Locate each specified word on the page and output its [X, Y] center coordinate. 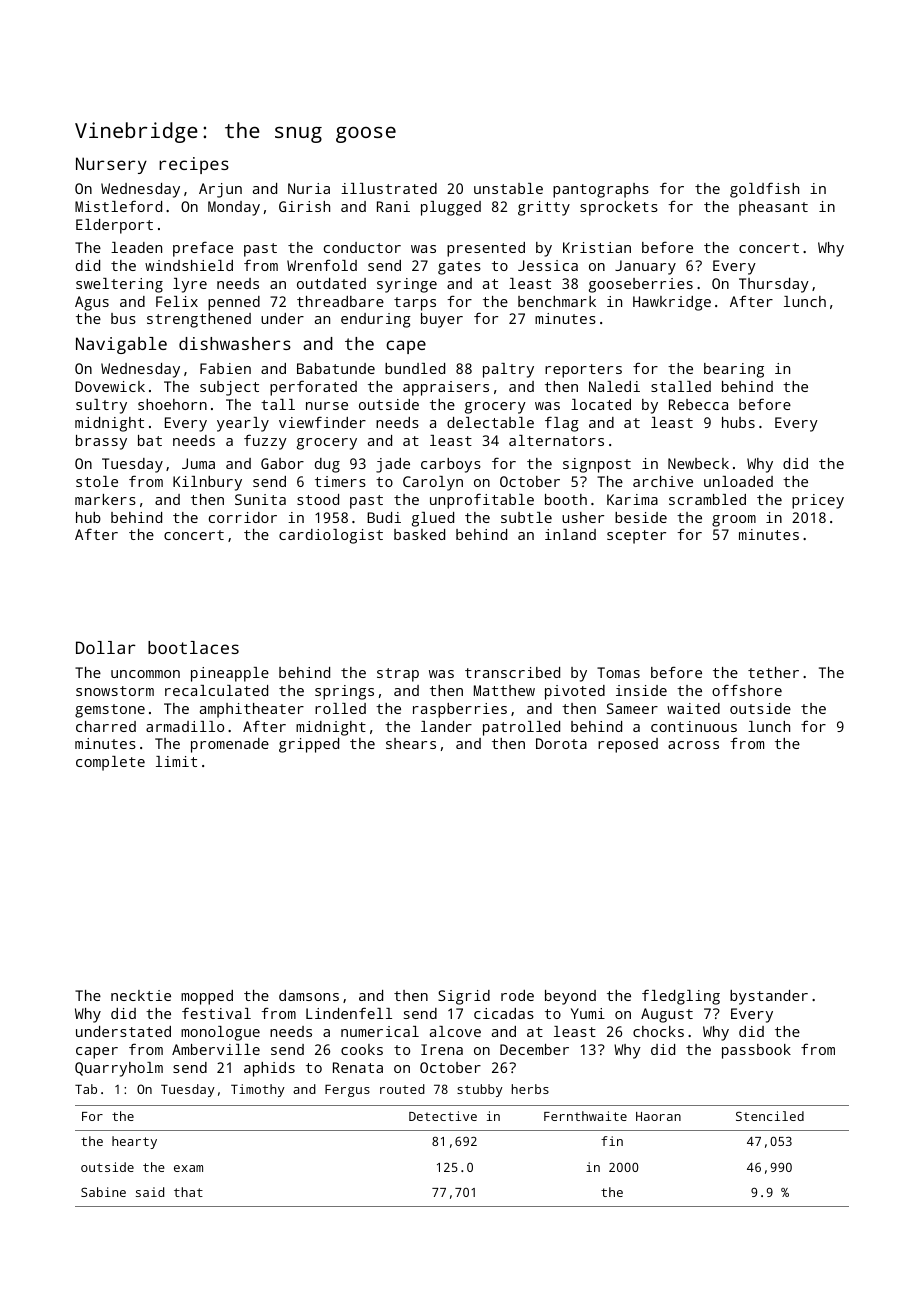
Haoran [658, 1116]
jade [393, 465]
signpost [597, 465]
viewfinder [322, 422]
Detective [443, 1116]
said [150, 1192]
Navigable [121, 345]
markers [105, 499]
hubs [738, 422]
